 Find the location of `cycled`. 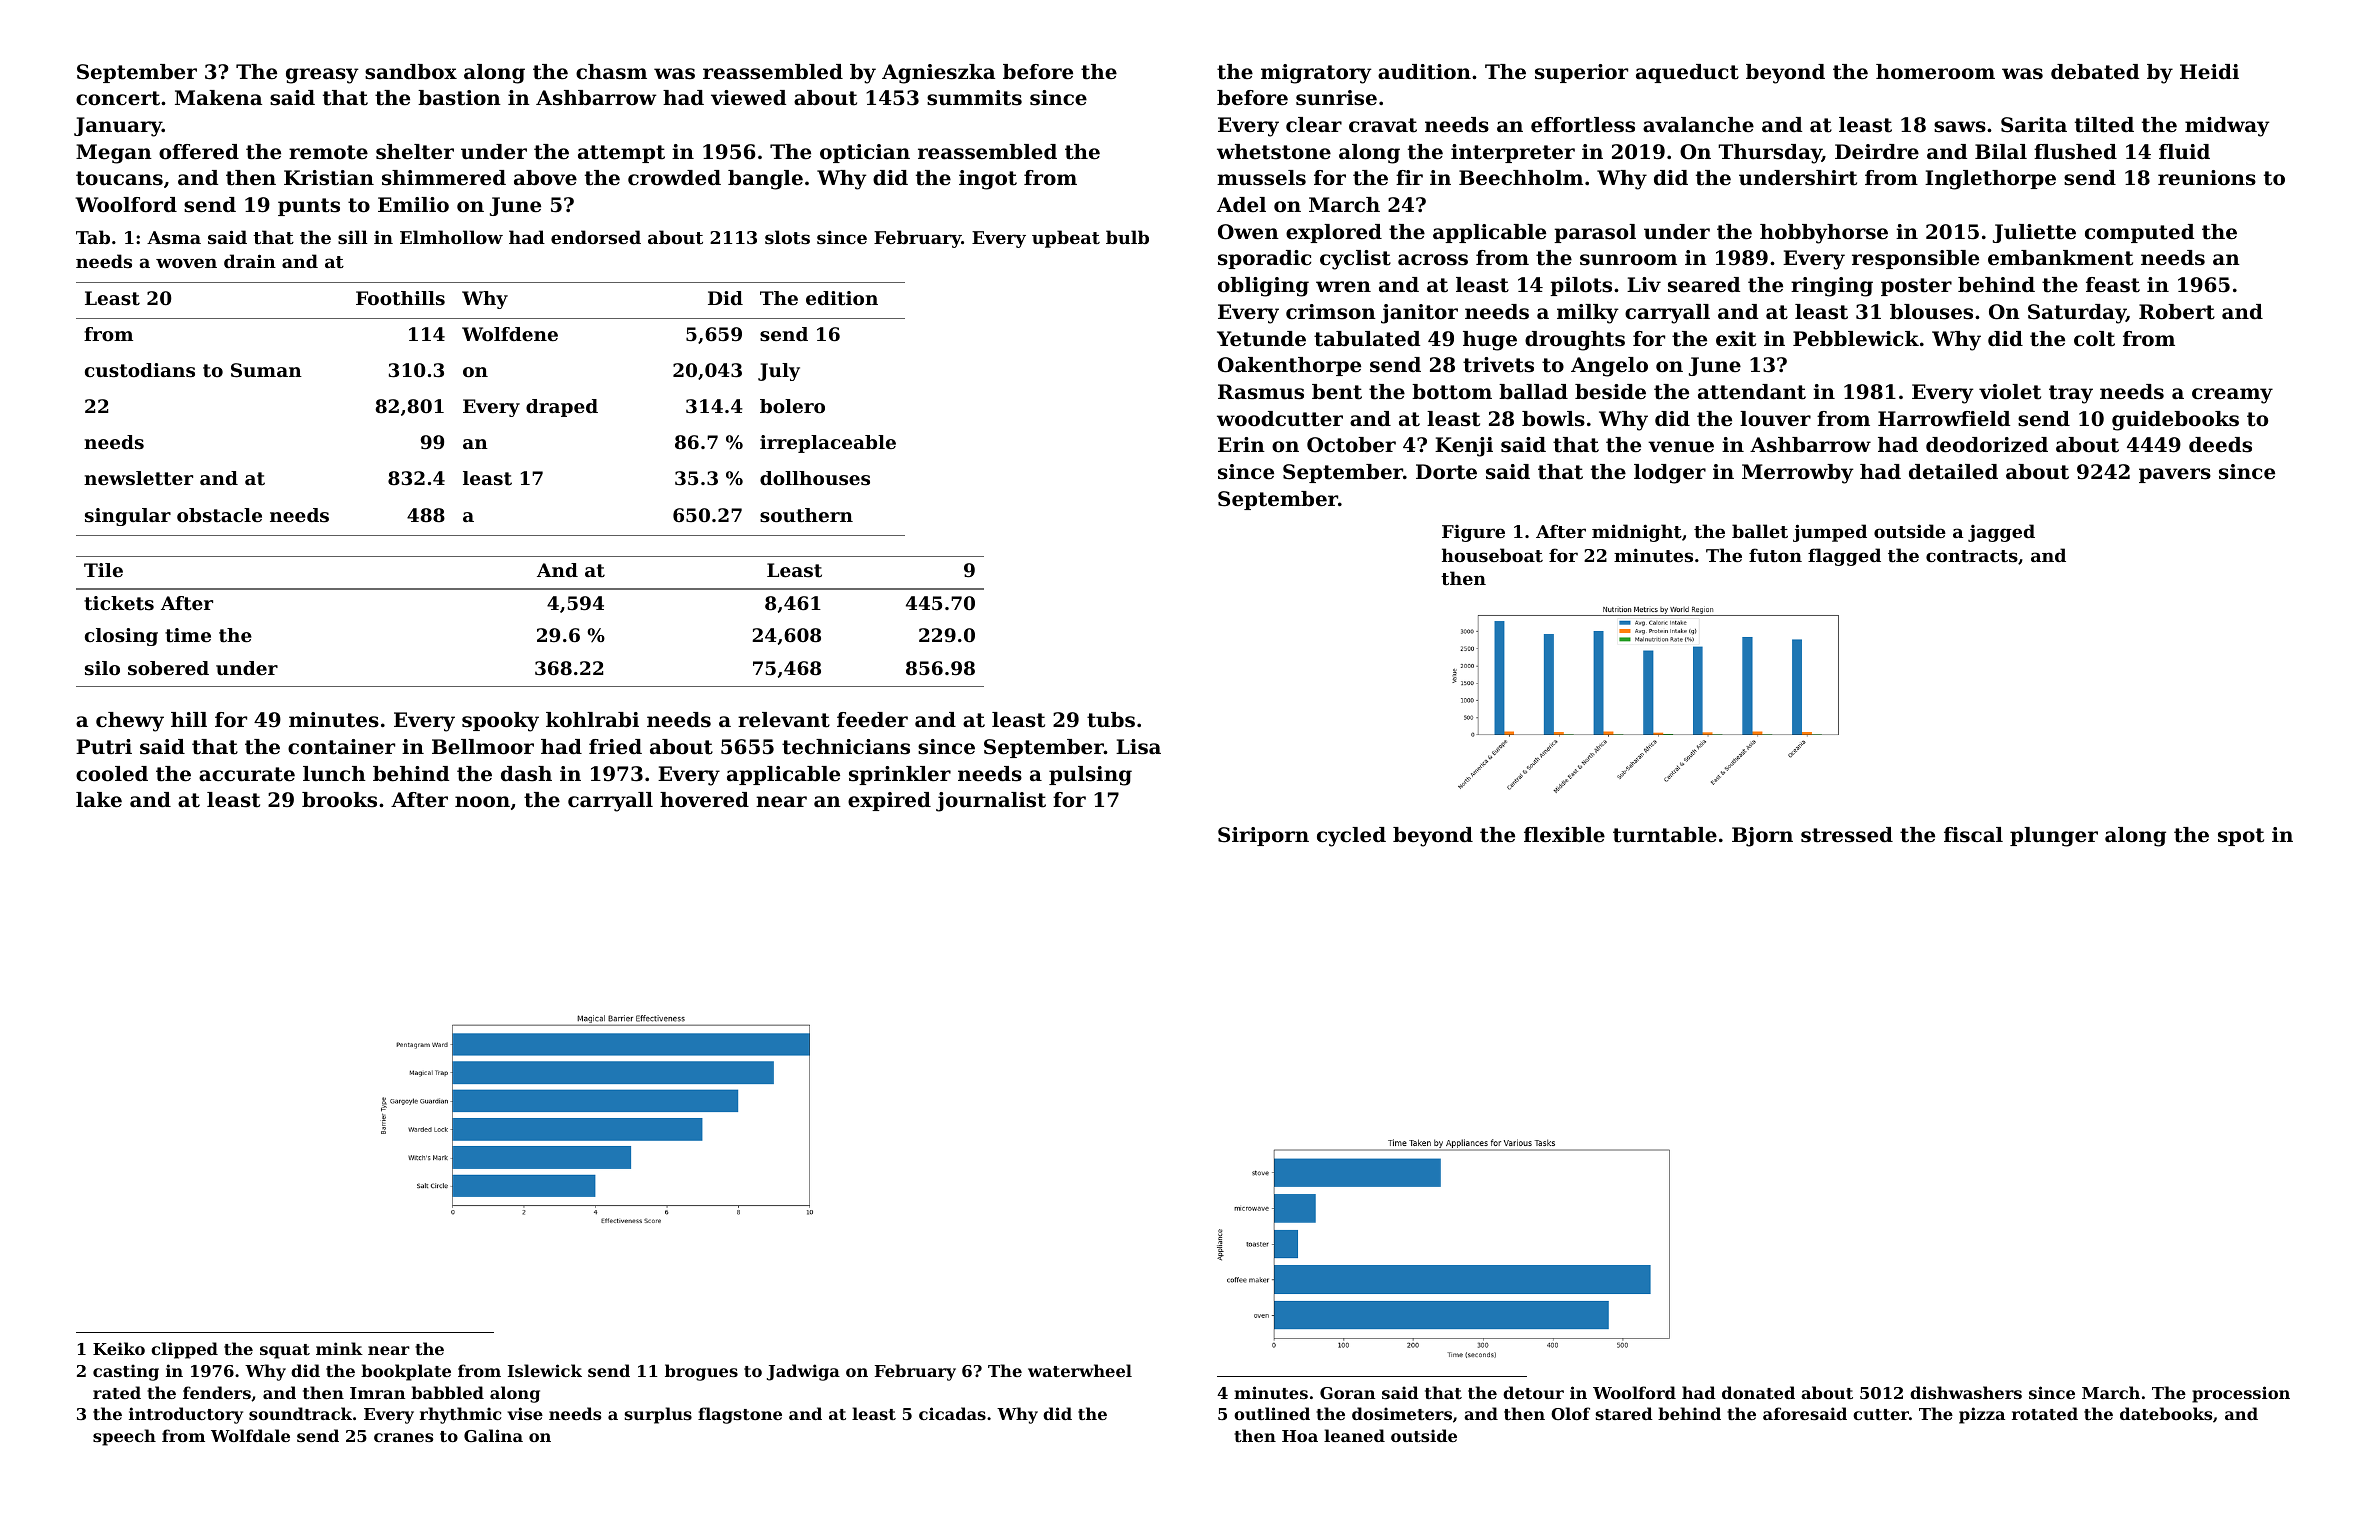

cycled is located at coordinates (1351, 837).
